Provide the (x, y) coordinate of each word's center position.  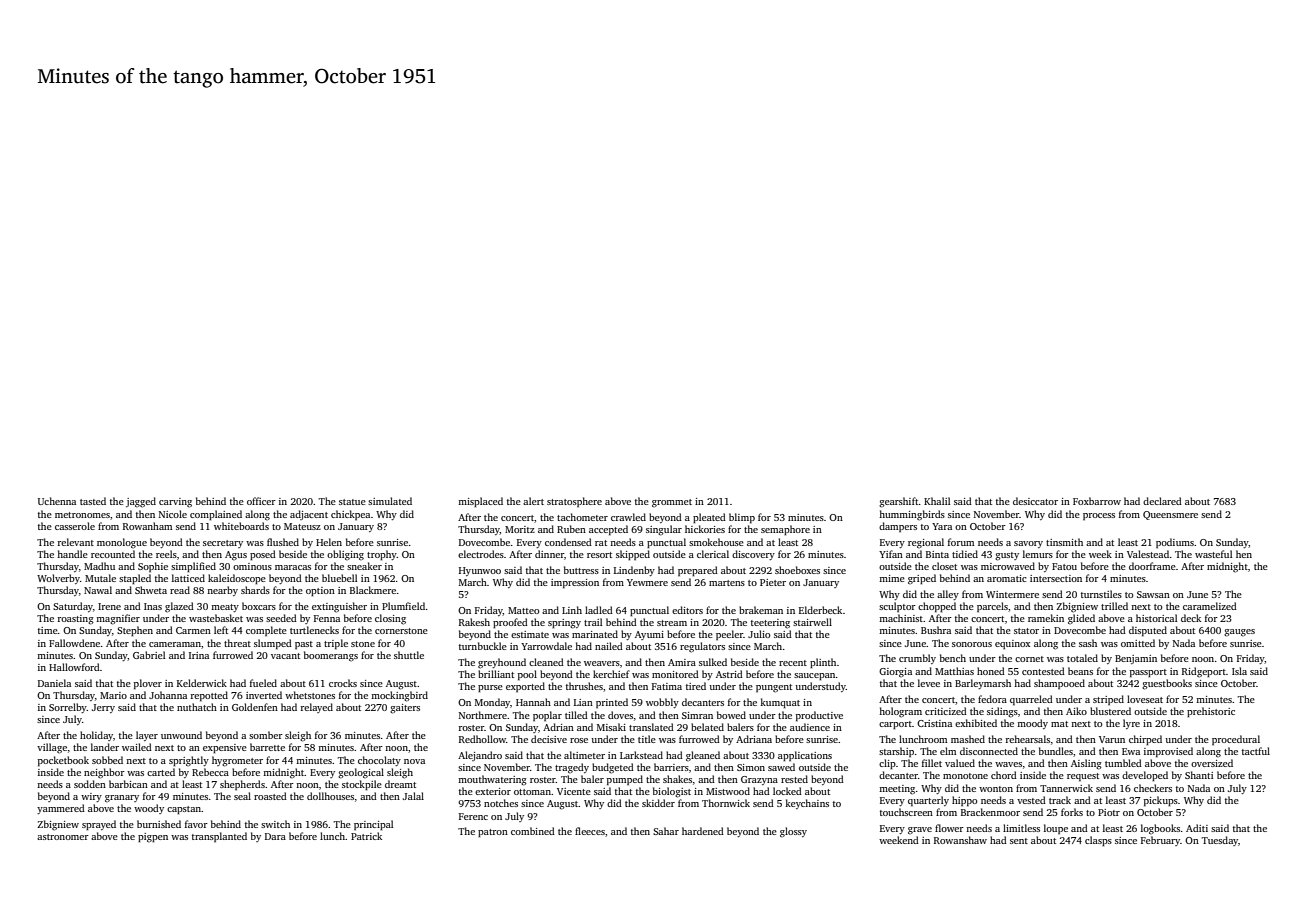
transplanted (219, 837)
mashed (968, 739)
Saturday (73, 607)
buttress (581, 570)
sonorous (972, 644)
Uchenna (57, 501)
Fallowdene (74, 643)
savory (1028, 544)
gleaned (703, 756)
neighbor (104, 773)
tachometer (582, 517)
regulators (702, 647)
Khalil (937, 501)
